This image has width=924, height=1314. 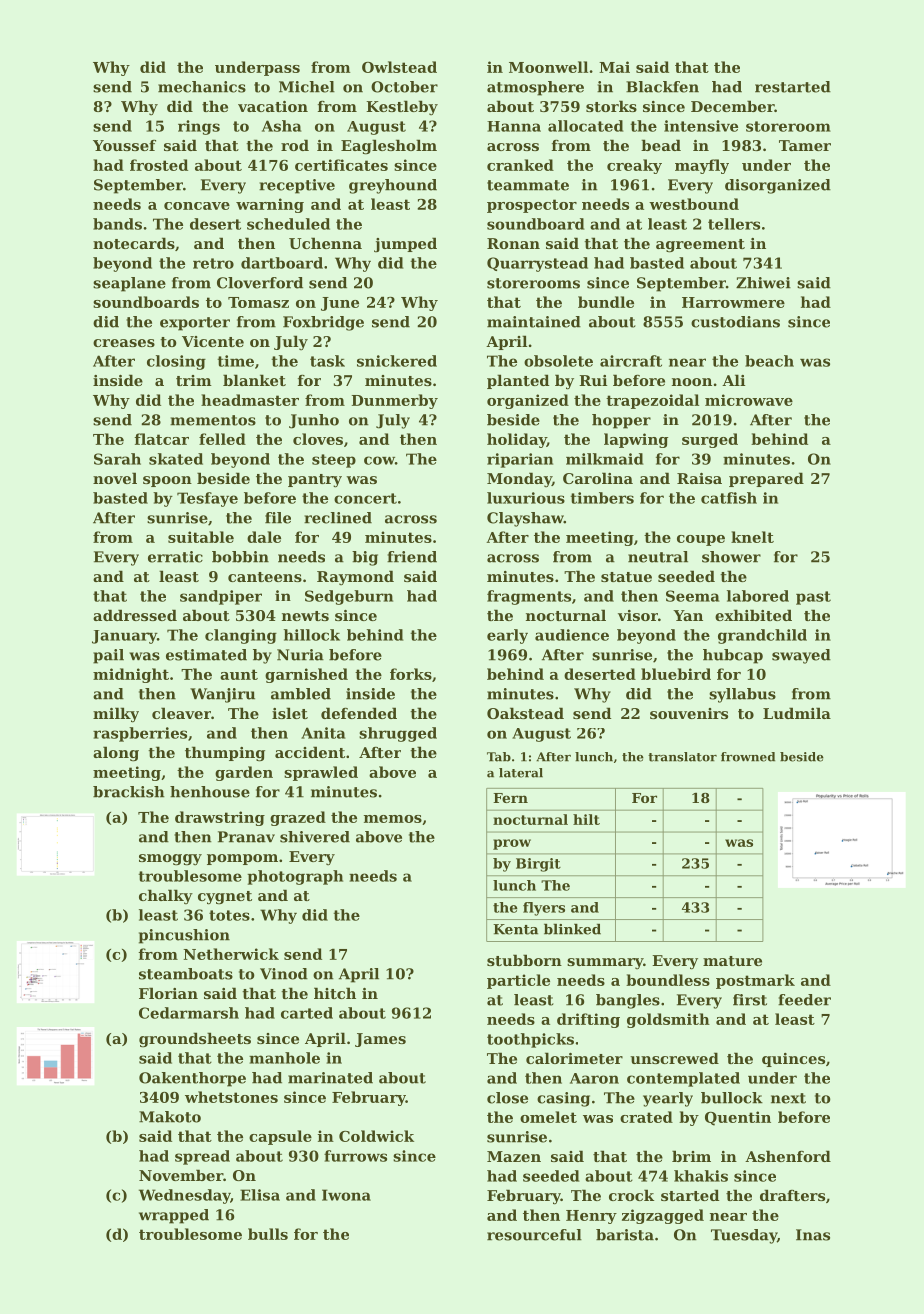 What do you see at coordinates (397, 361) in the image?
I see `snickered` at bounding box center [397, 361].
